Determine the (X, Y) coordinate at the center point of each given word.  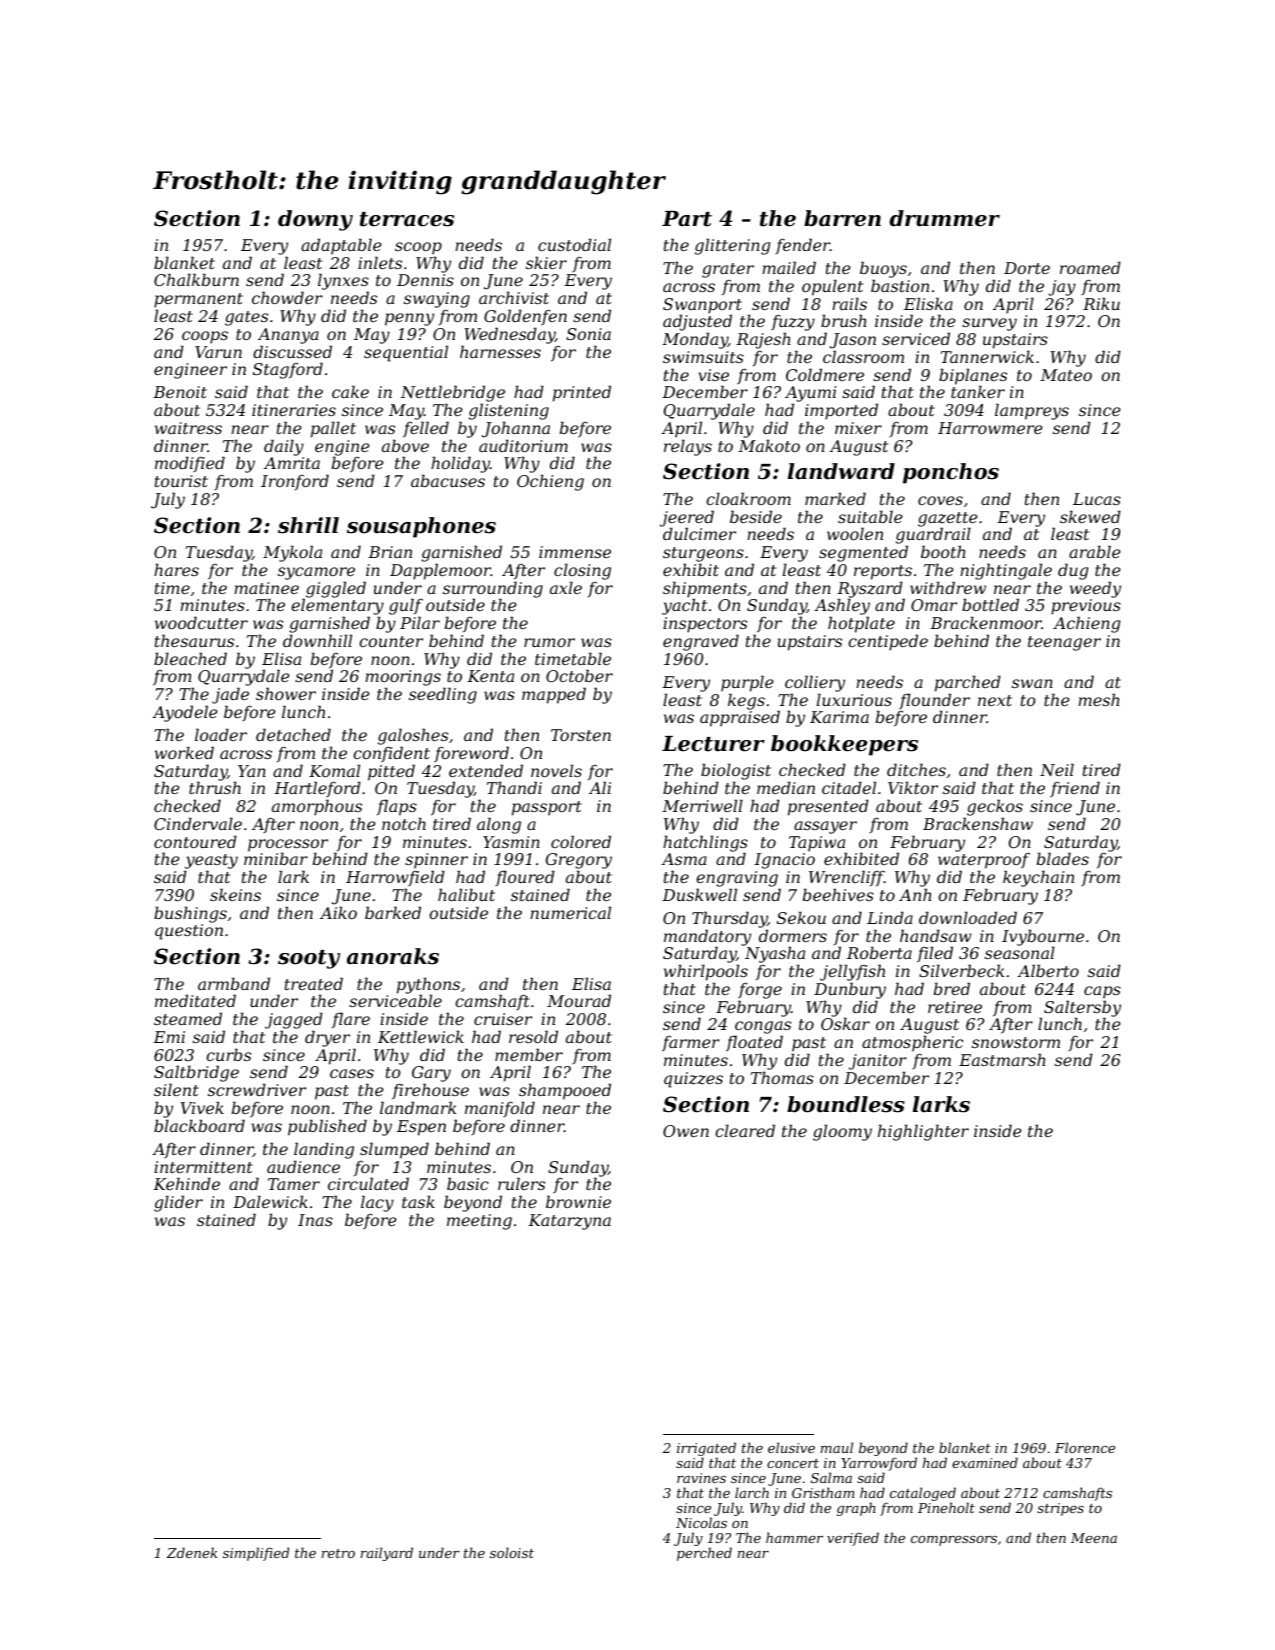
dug (1073, 571)
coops (205, 337)
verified (853, 1539)
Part (687, 219)
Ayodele (185, 713)
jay (1062, 288)
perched (704, 1554)
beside (756, 516)
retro (338, 1553)
